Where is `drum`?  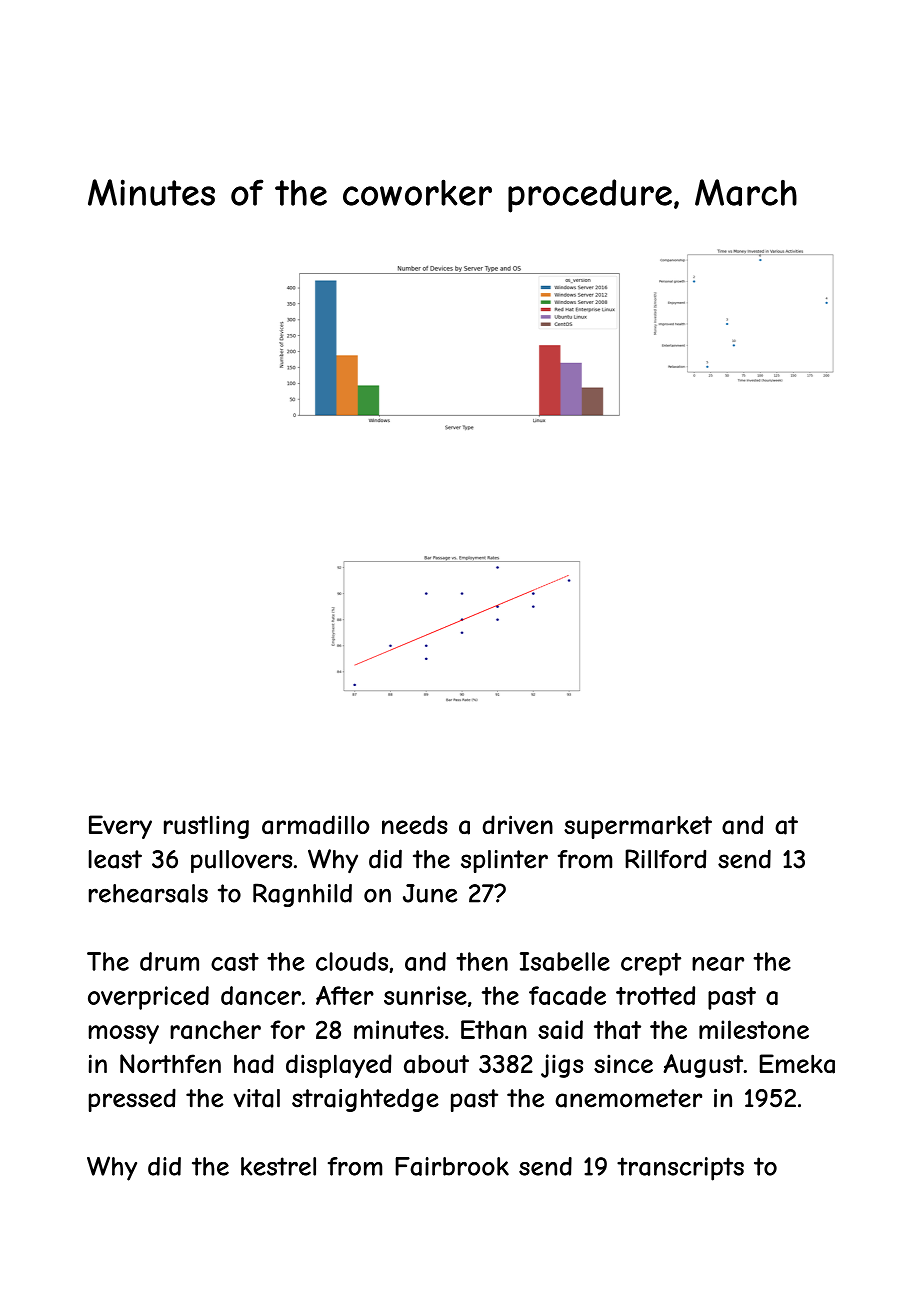 drum is located at coordinates (169, 961).
